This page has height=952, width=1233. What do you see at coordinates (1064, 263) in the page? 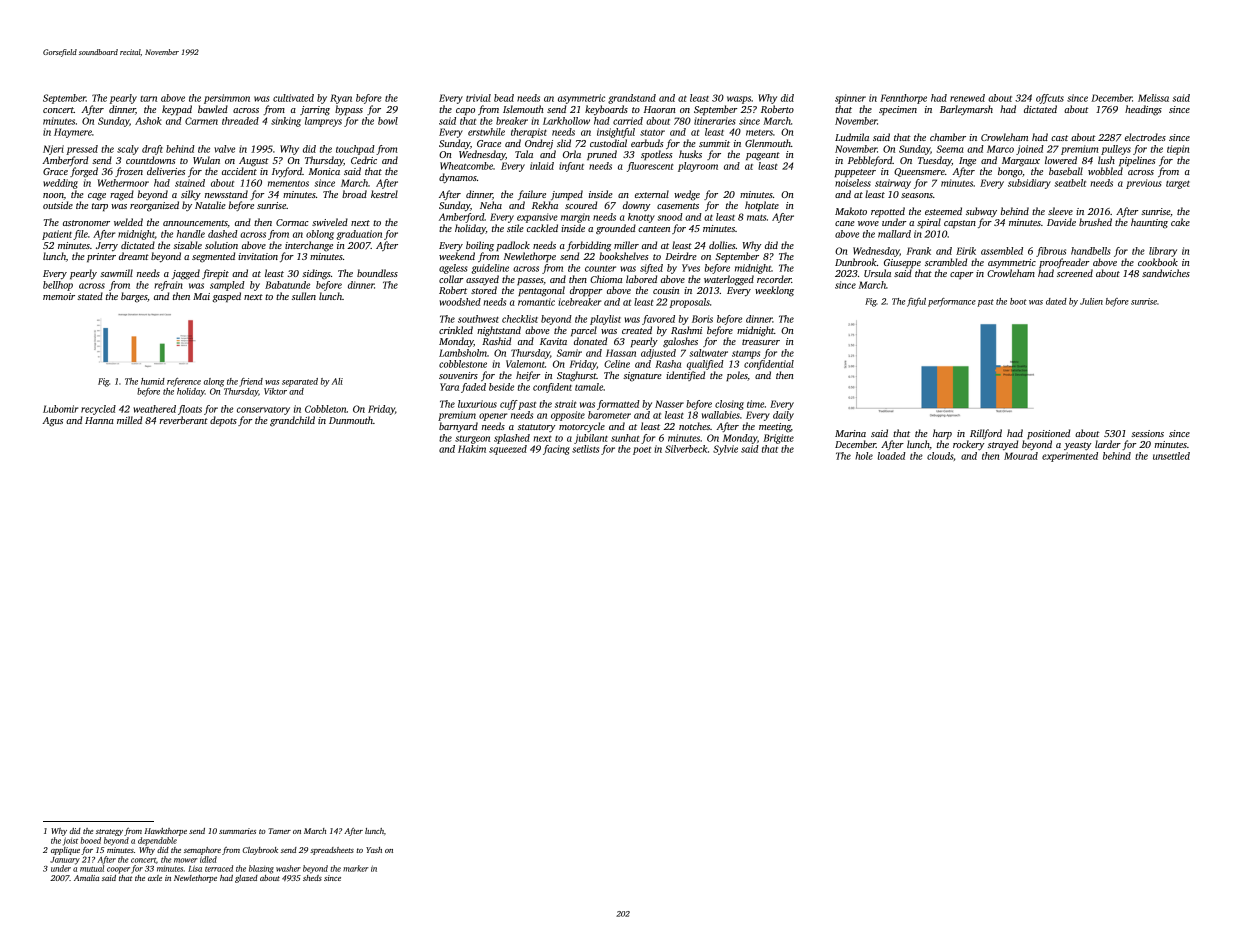
I see `proofreader` at bounding box center [1064, 263].
